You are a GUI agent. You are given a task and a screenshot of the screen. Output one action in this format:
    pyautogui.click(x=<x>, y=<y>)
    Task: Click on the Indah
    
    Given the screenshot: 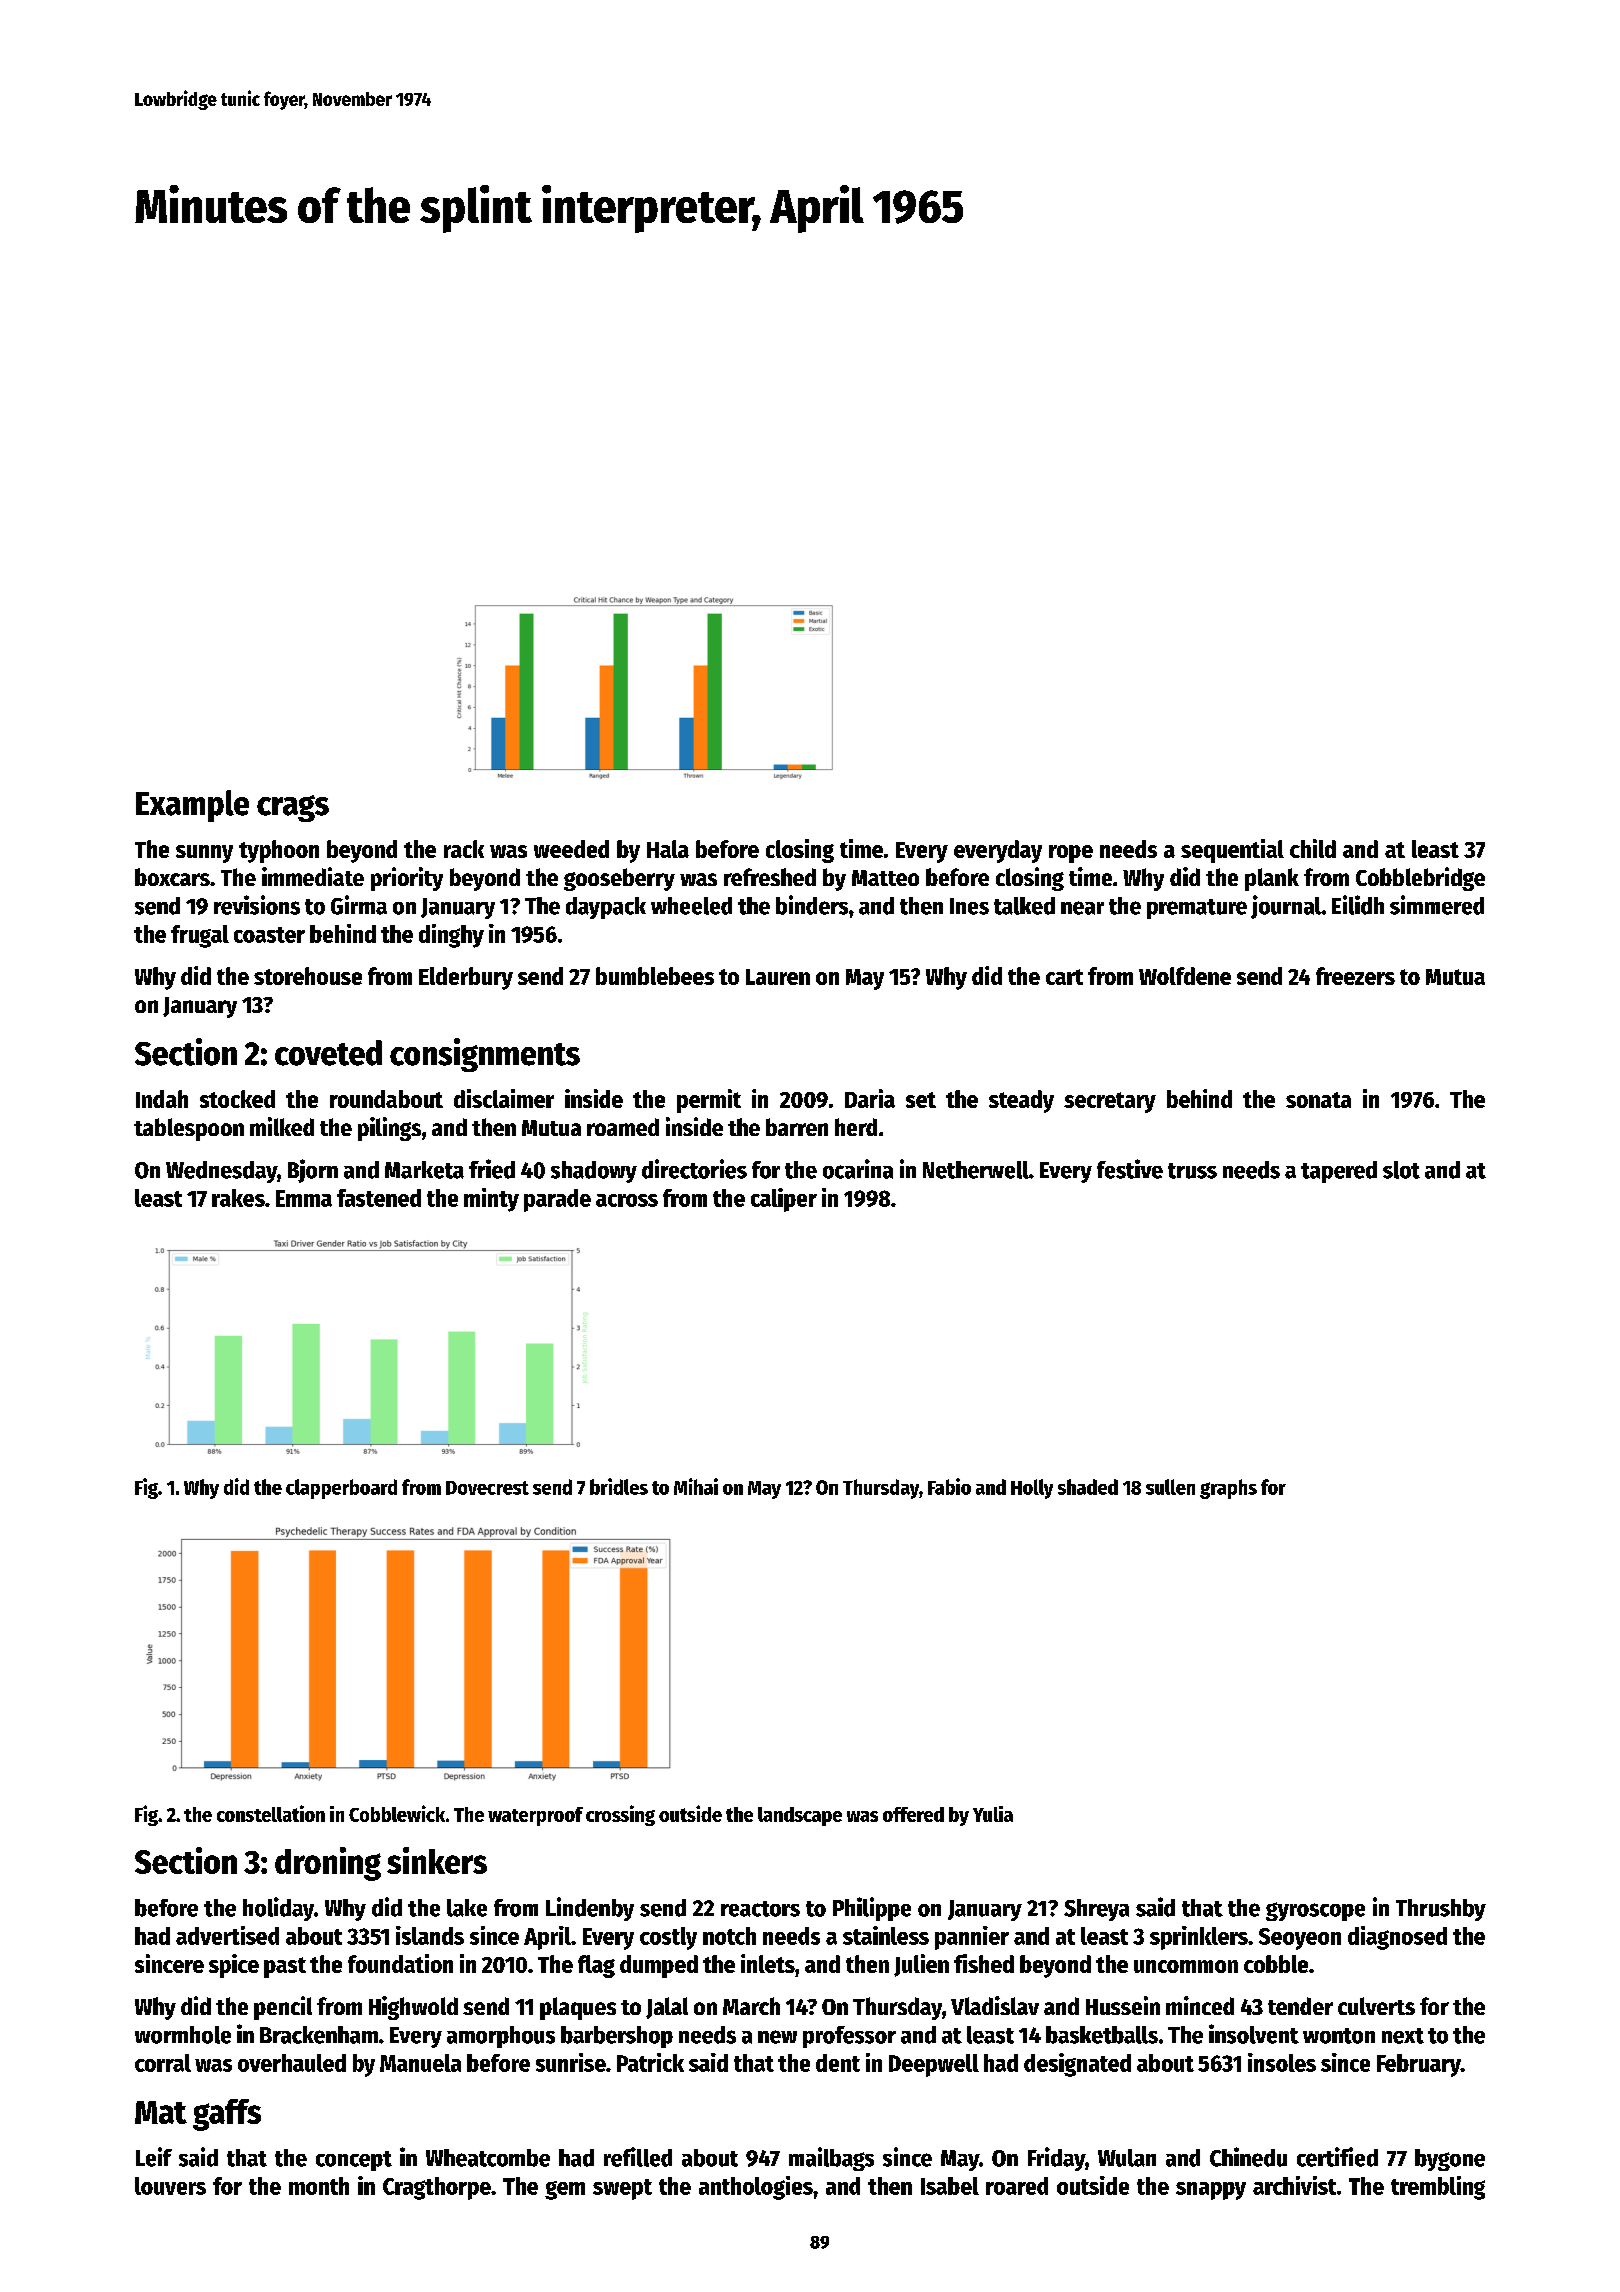 What is the action you would take?
    pyautogui.click(x=162, y=1099)
